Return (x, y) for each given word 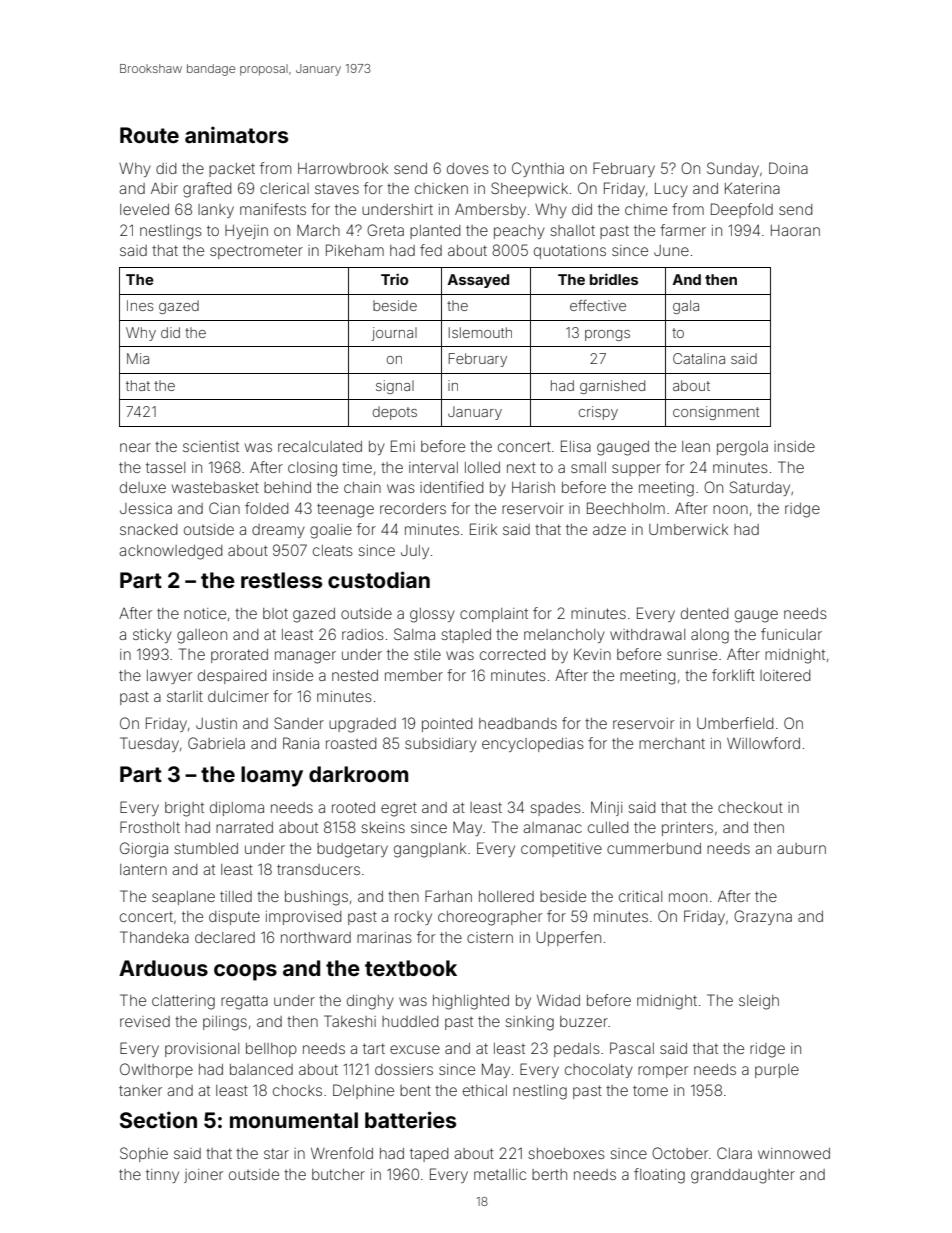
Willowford (763, 743)
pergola (742, 448)
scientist (211, 446)
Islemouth (480, 332)
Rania (301, 743)
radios (363, 634)
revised (145, 1021)
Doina (788, 168)
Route (149, 135)
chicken (441, 188)
